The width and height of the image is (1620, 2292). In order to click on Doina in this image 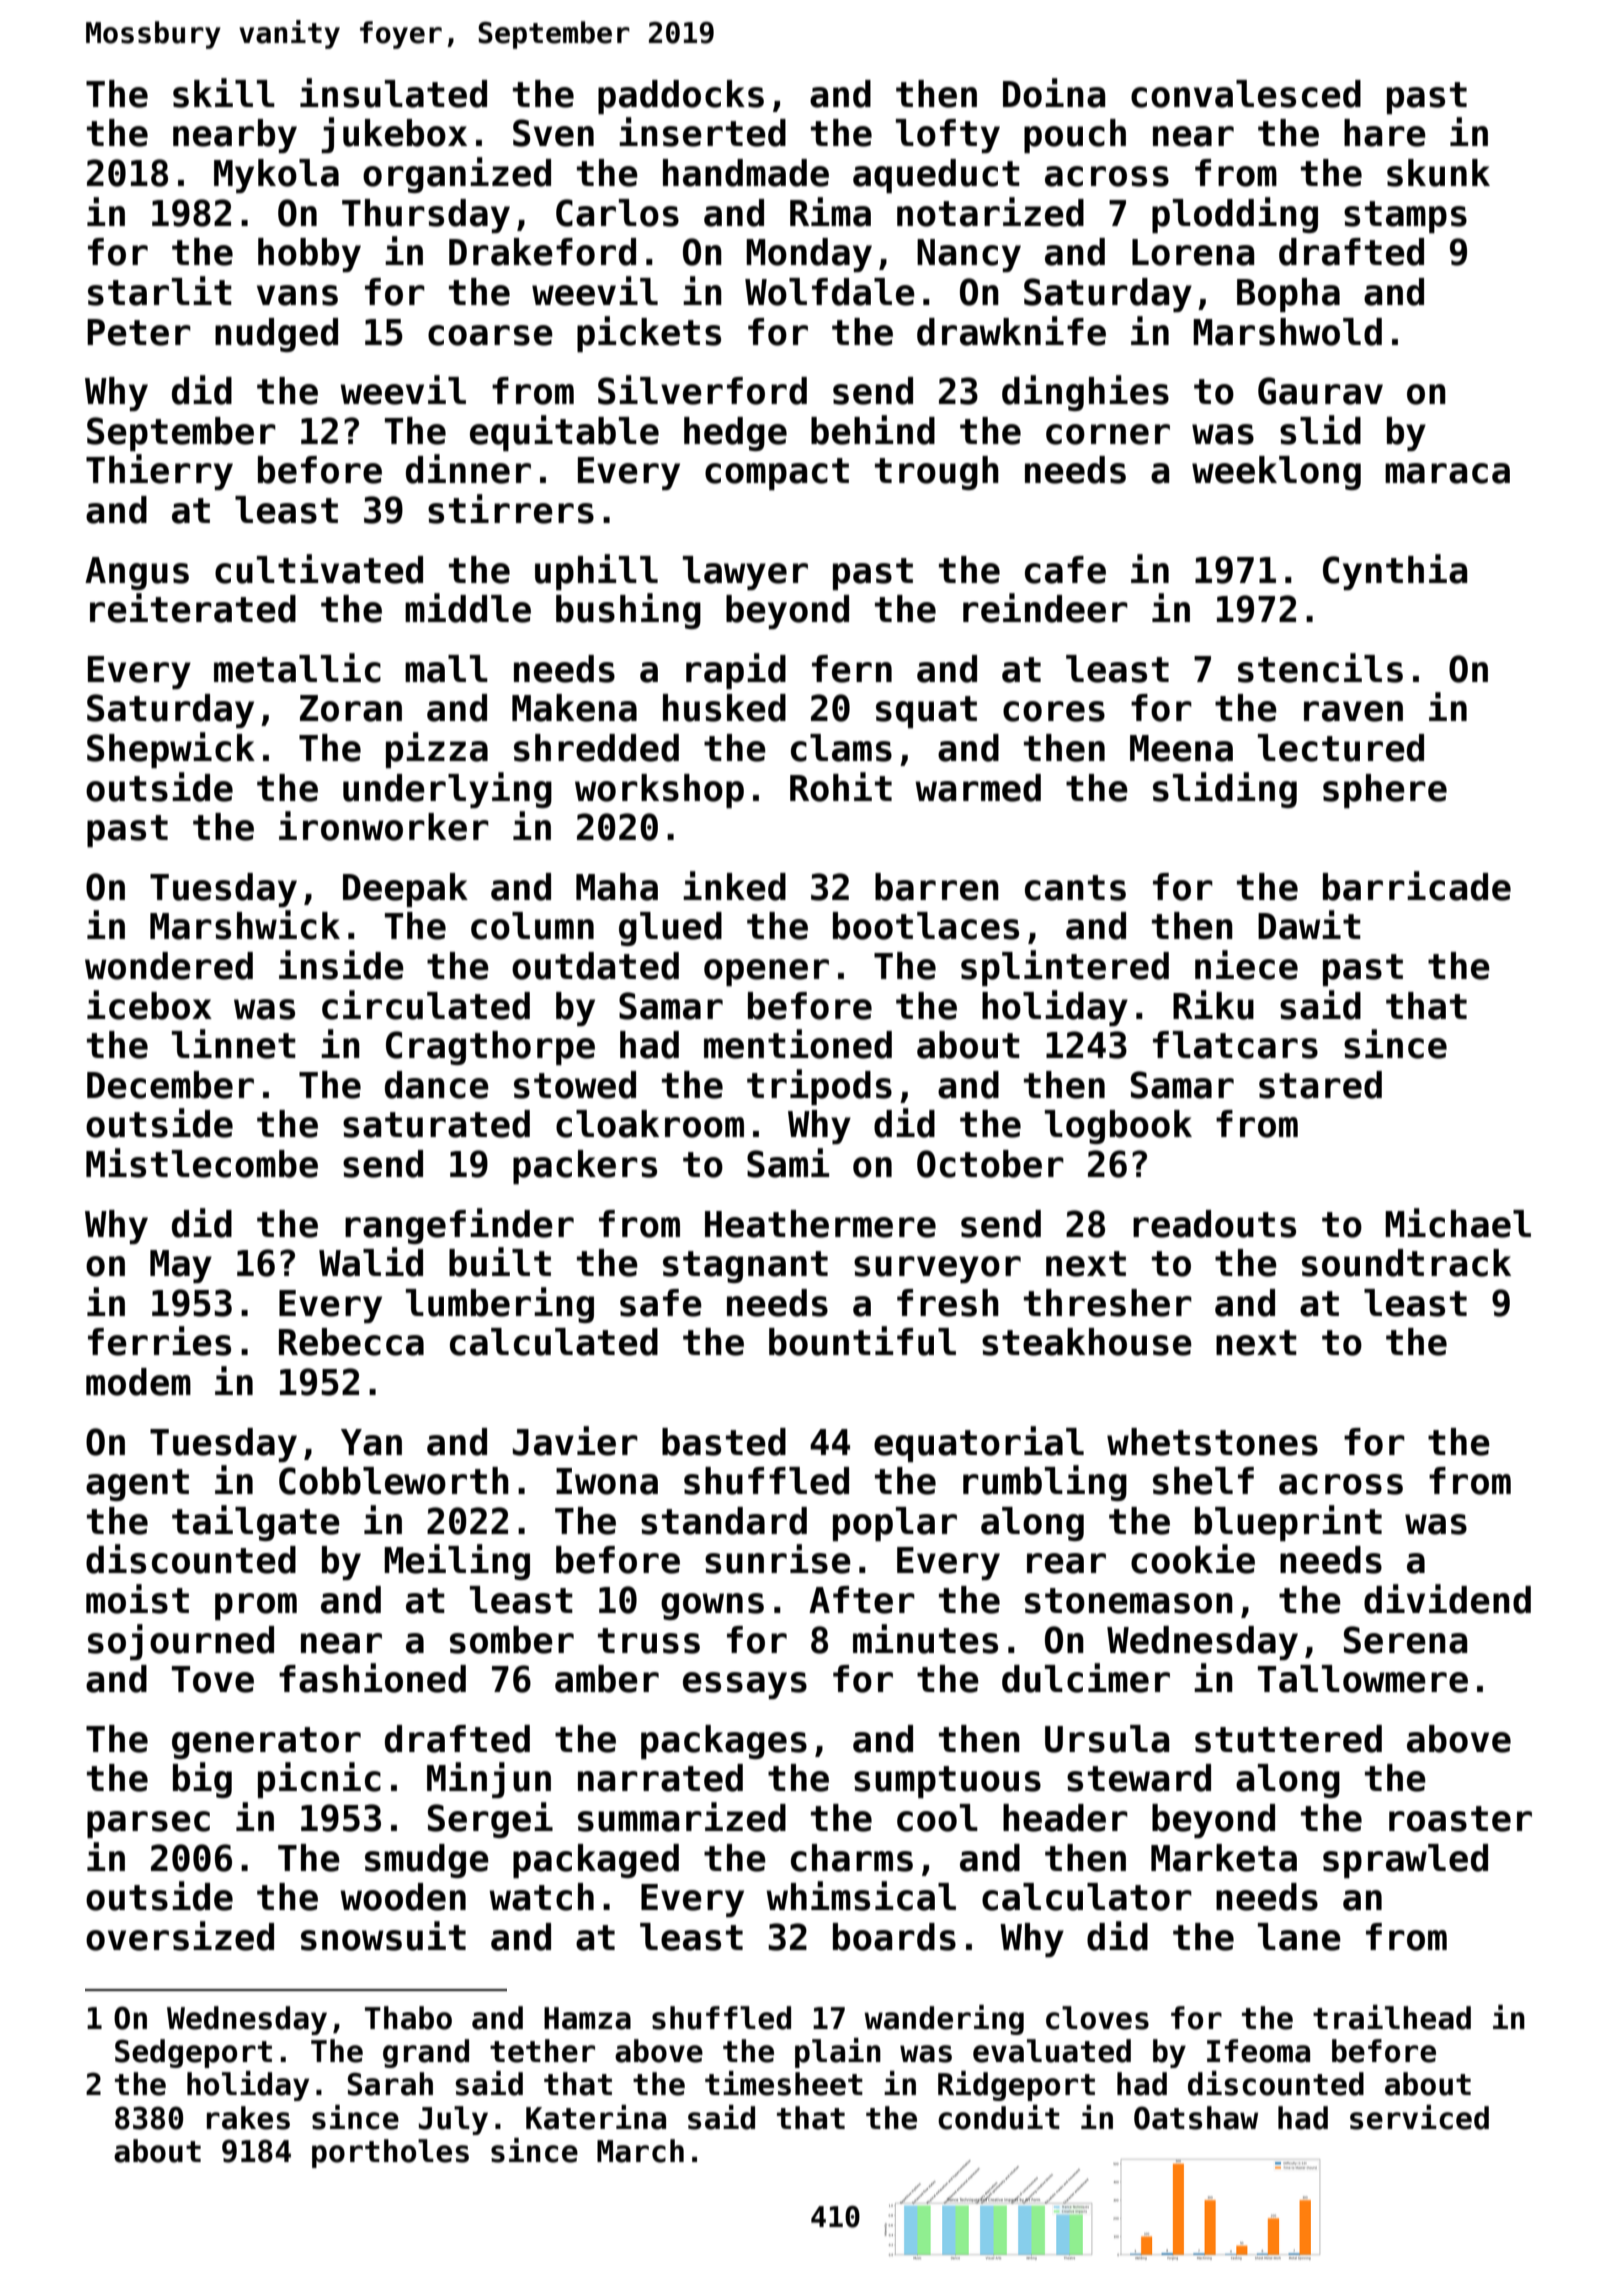, I will do `click(1054, 93)`.
